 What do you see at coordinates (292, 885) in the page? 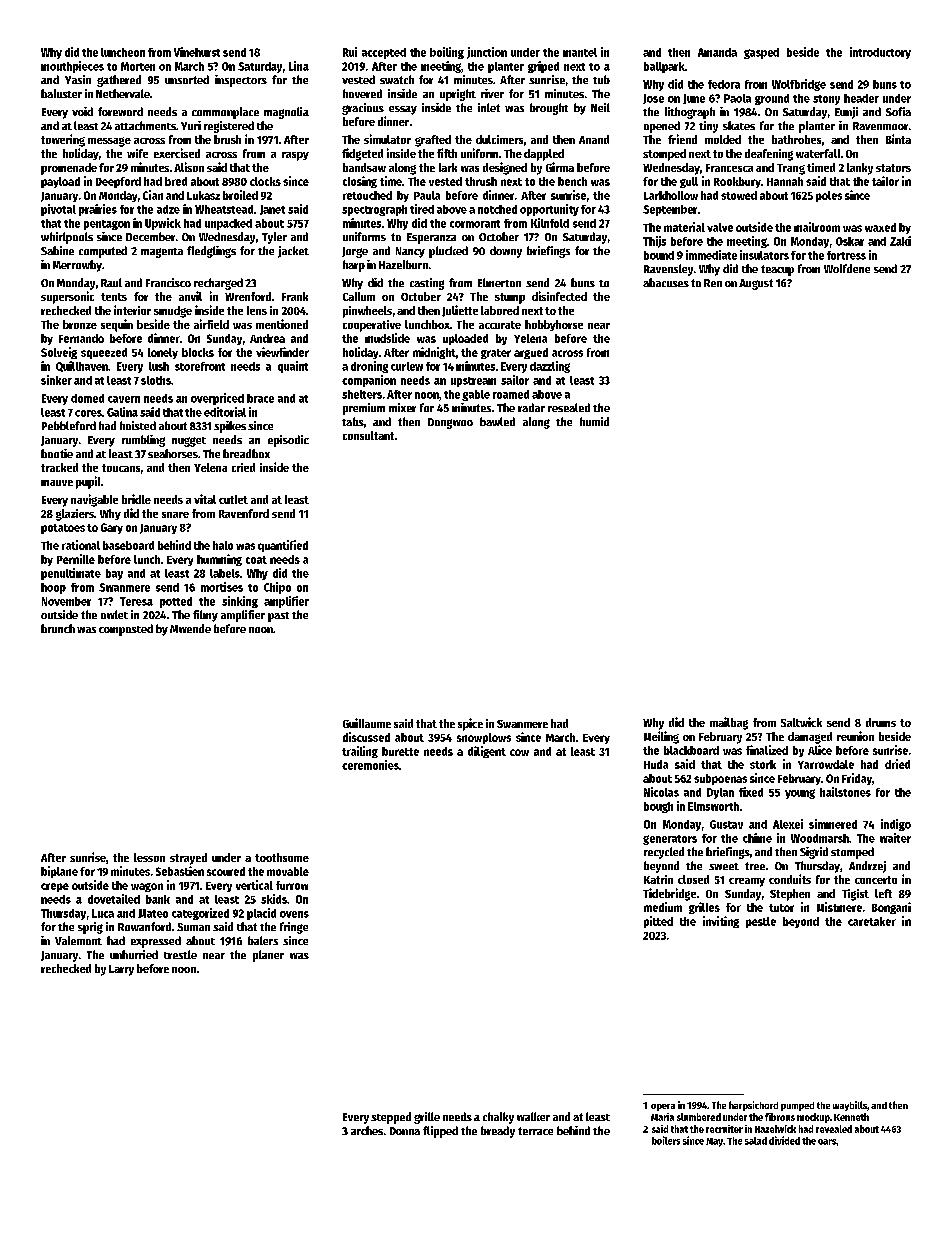
I see `furrow` at bounding box center [292, 885].
